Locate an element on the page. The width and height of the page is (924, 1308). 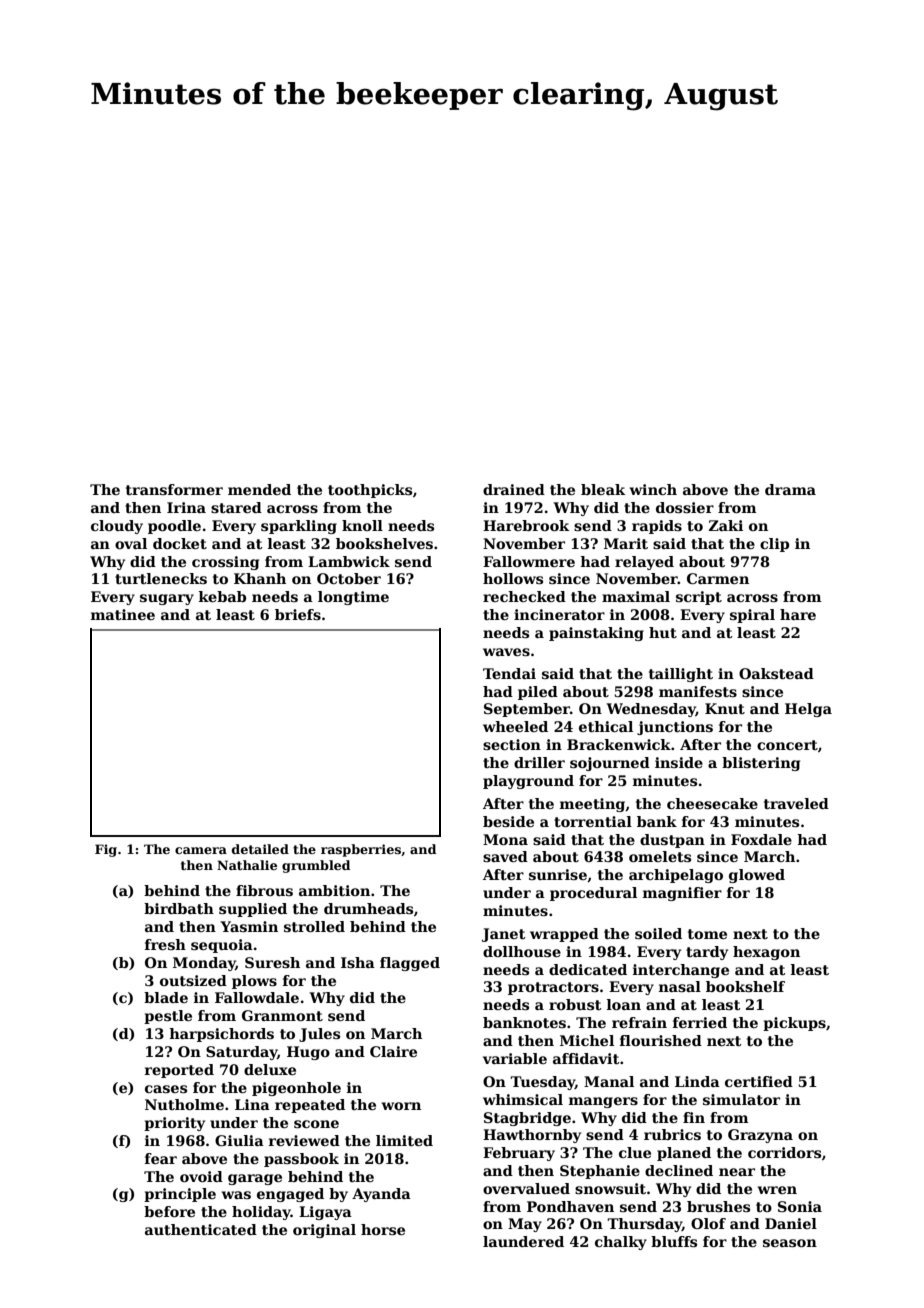
drained is located at coordinates (514, 489).
